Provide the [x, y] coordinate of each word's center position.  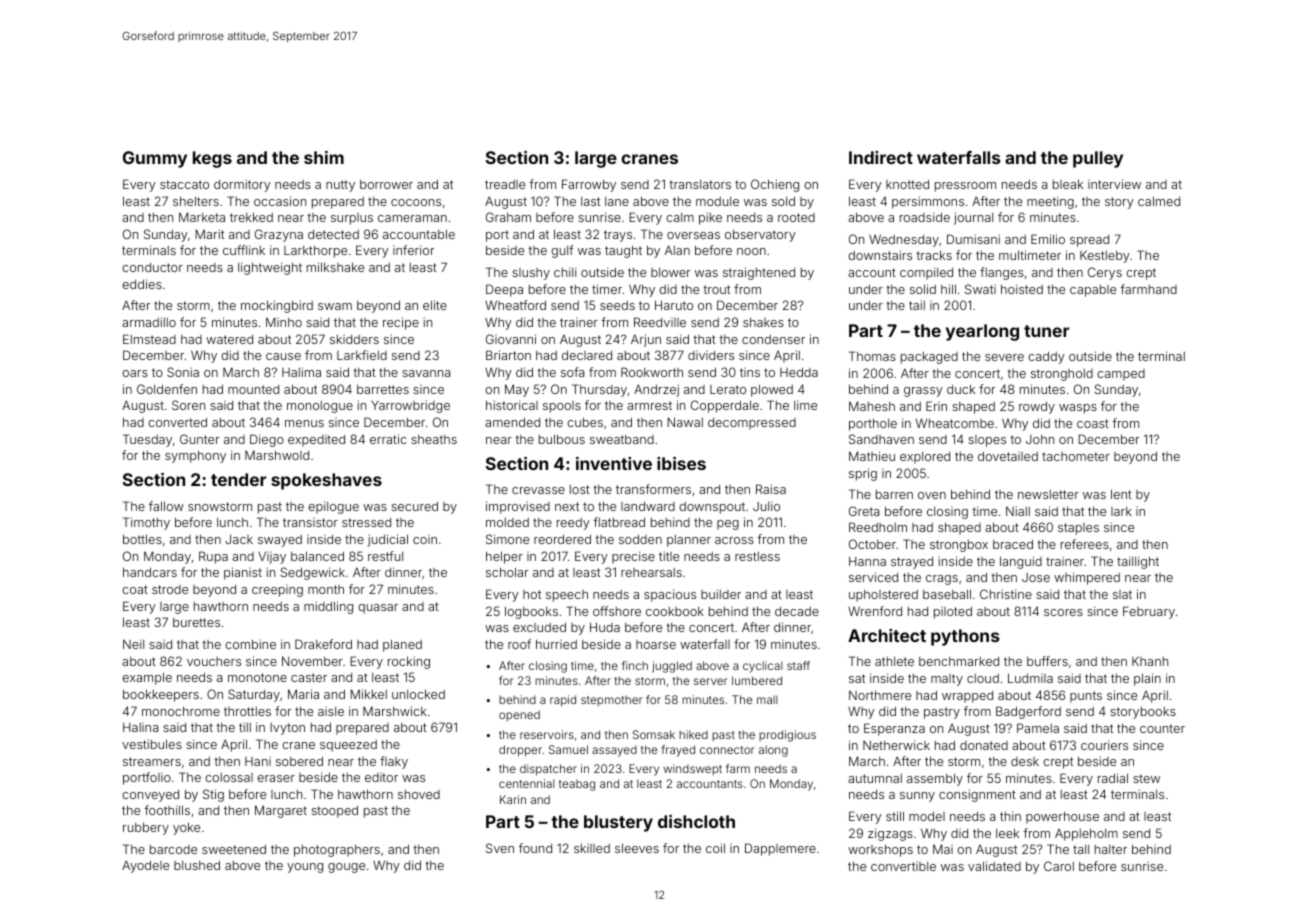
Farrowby [589, 185]
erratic [388, 439]
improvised [518, 507]
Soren [188, 405]
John [1040, 439]
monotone [257, 677]
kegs [212, 159]
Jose [1036, 577]
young [305, 868]
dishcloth [696, 821]
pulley [1098, 159]
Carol [1059, 866]
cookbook [675, 611]
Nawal [685, 422]
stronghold [1062, 375]
